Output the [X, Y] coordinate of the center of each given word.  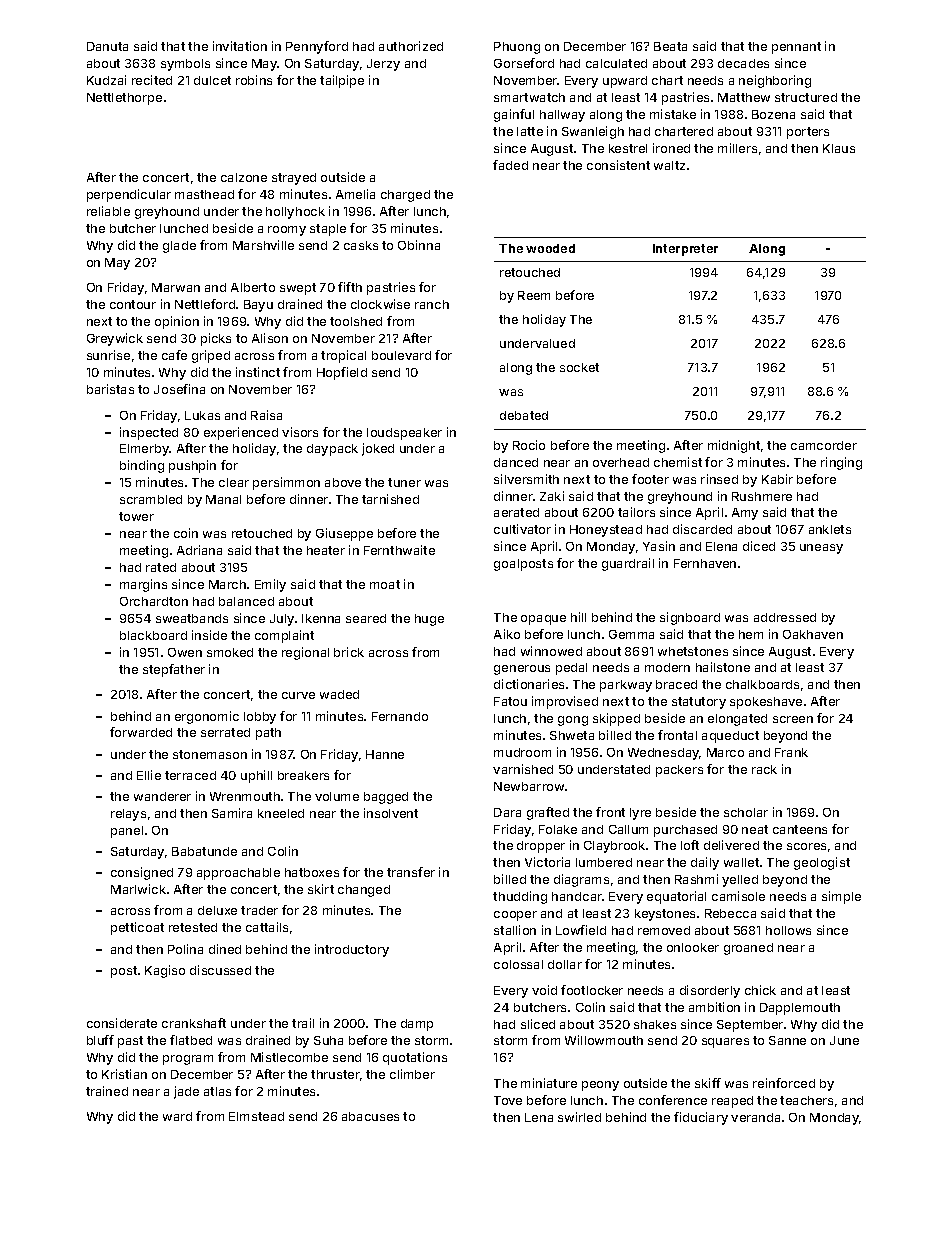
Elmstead [256, 1116]
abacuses [370, 1116]
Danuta [107, 46]
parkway [626, 686]
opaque [543, 620]
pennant [796, 48]
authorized [411, 46]
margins [143, 585]
